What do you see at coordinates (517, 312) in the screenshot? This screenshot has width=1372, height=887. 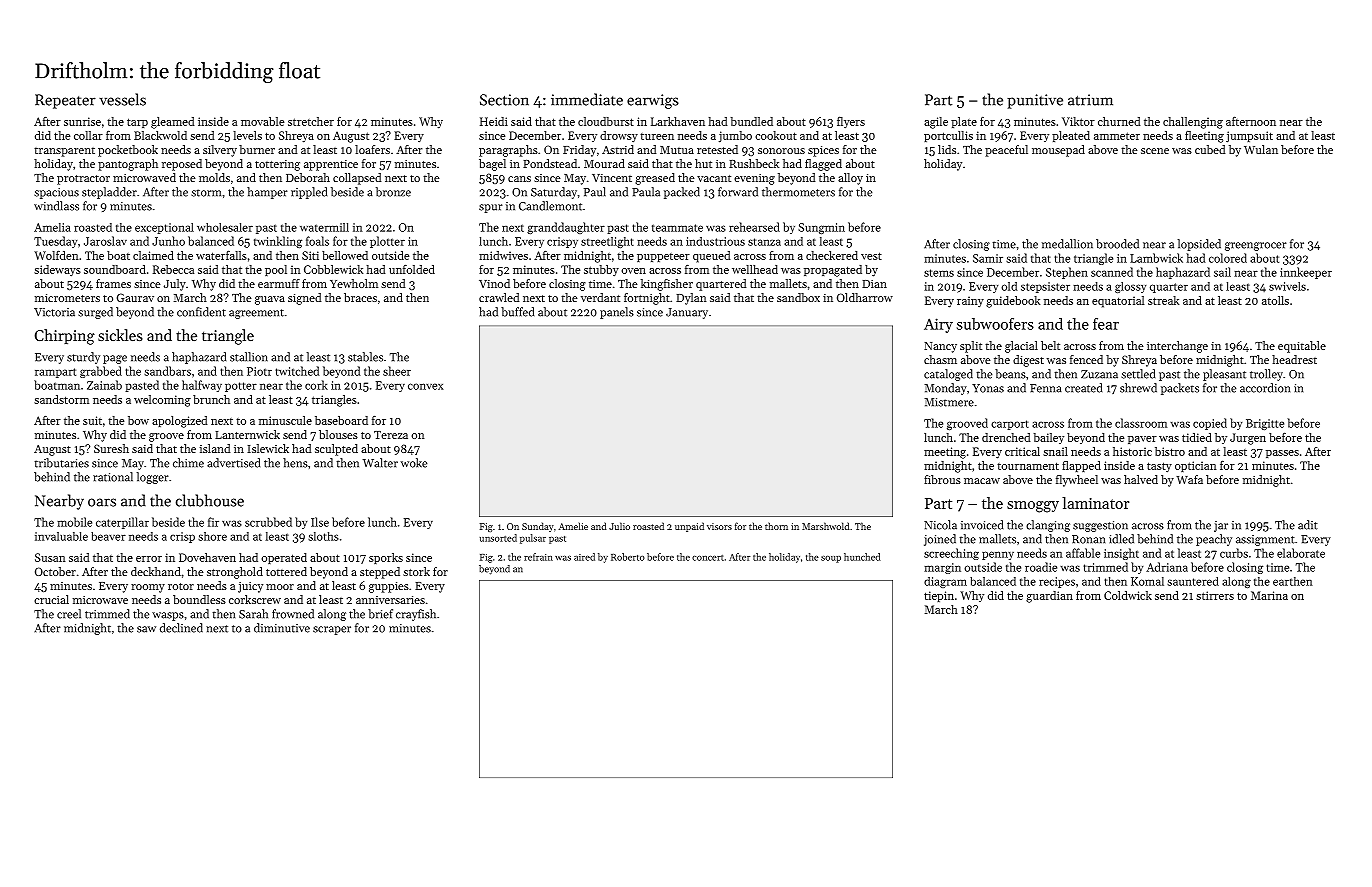 I see `buffed` at bounding box center [517, 312].
